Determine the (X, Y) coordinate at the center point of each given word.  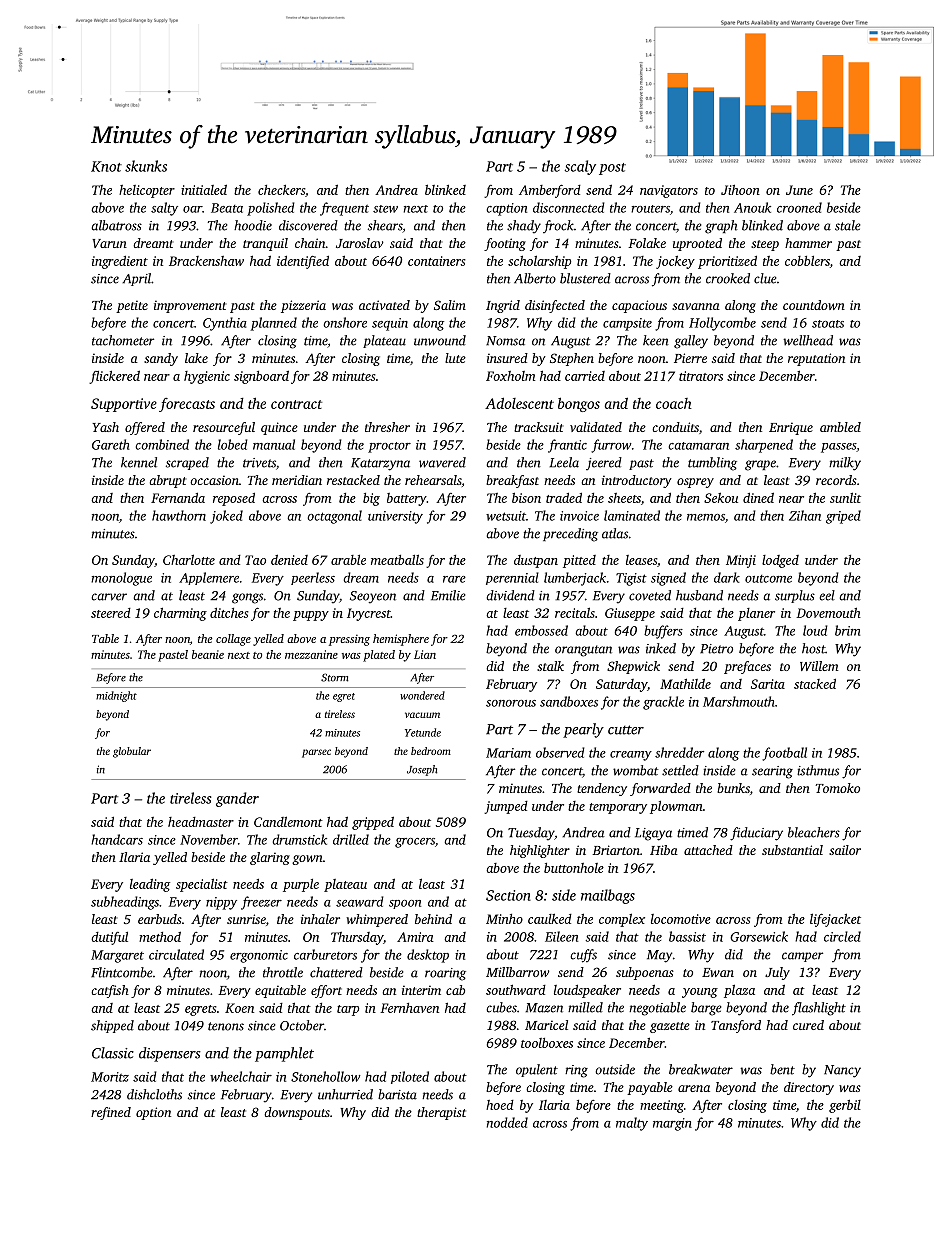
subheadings (125, 903)
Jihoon (740, 189)
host (813, 648)
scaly (580, 167)
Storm (334, 677)
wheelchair (241, 1076)
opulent (537, 1070)
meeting (662, 1106)
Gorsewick (759, 936)
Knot (106, 166)
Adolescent (519, 403)
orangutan (583, 651)
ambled (840, 427)
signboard (261, 377)
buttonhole (574, 868)
